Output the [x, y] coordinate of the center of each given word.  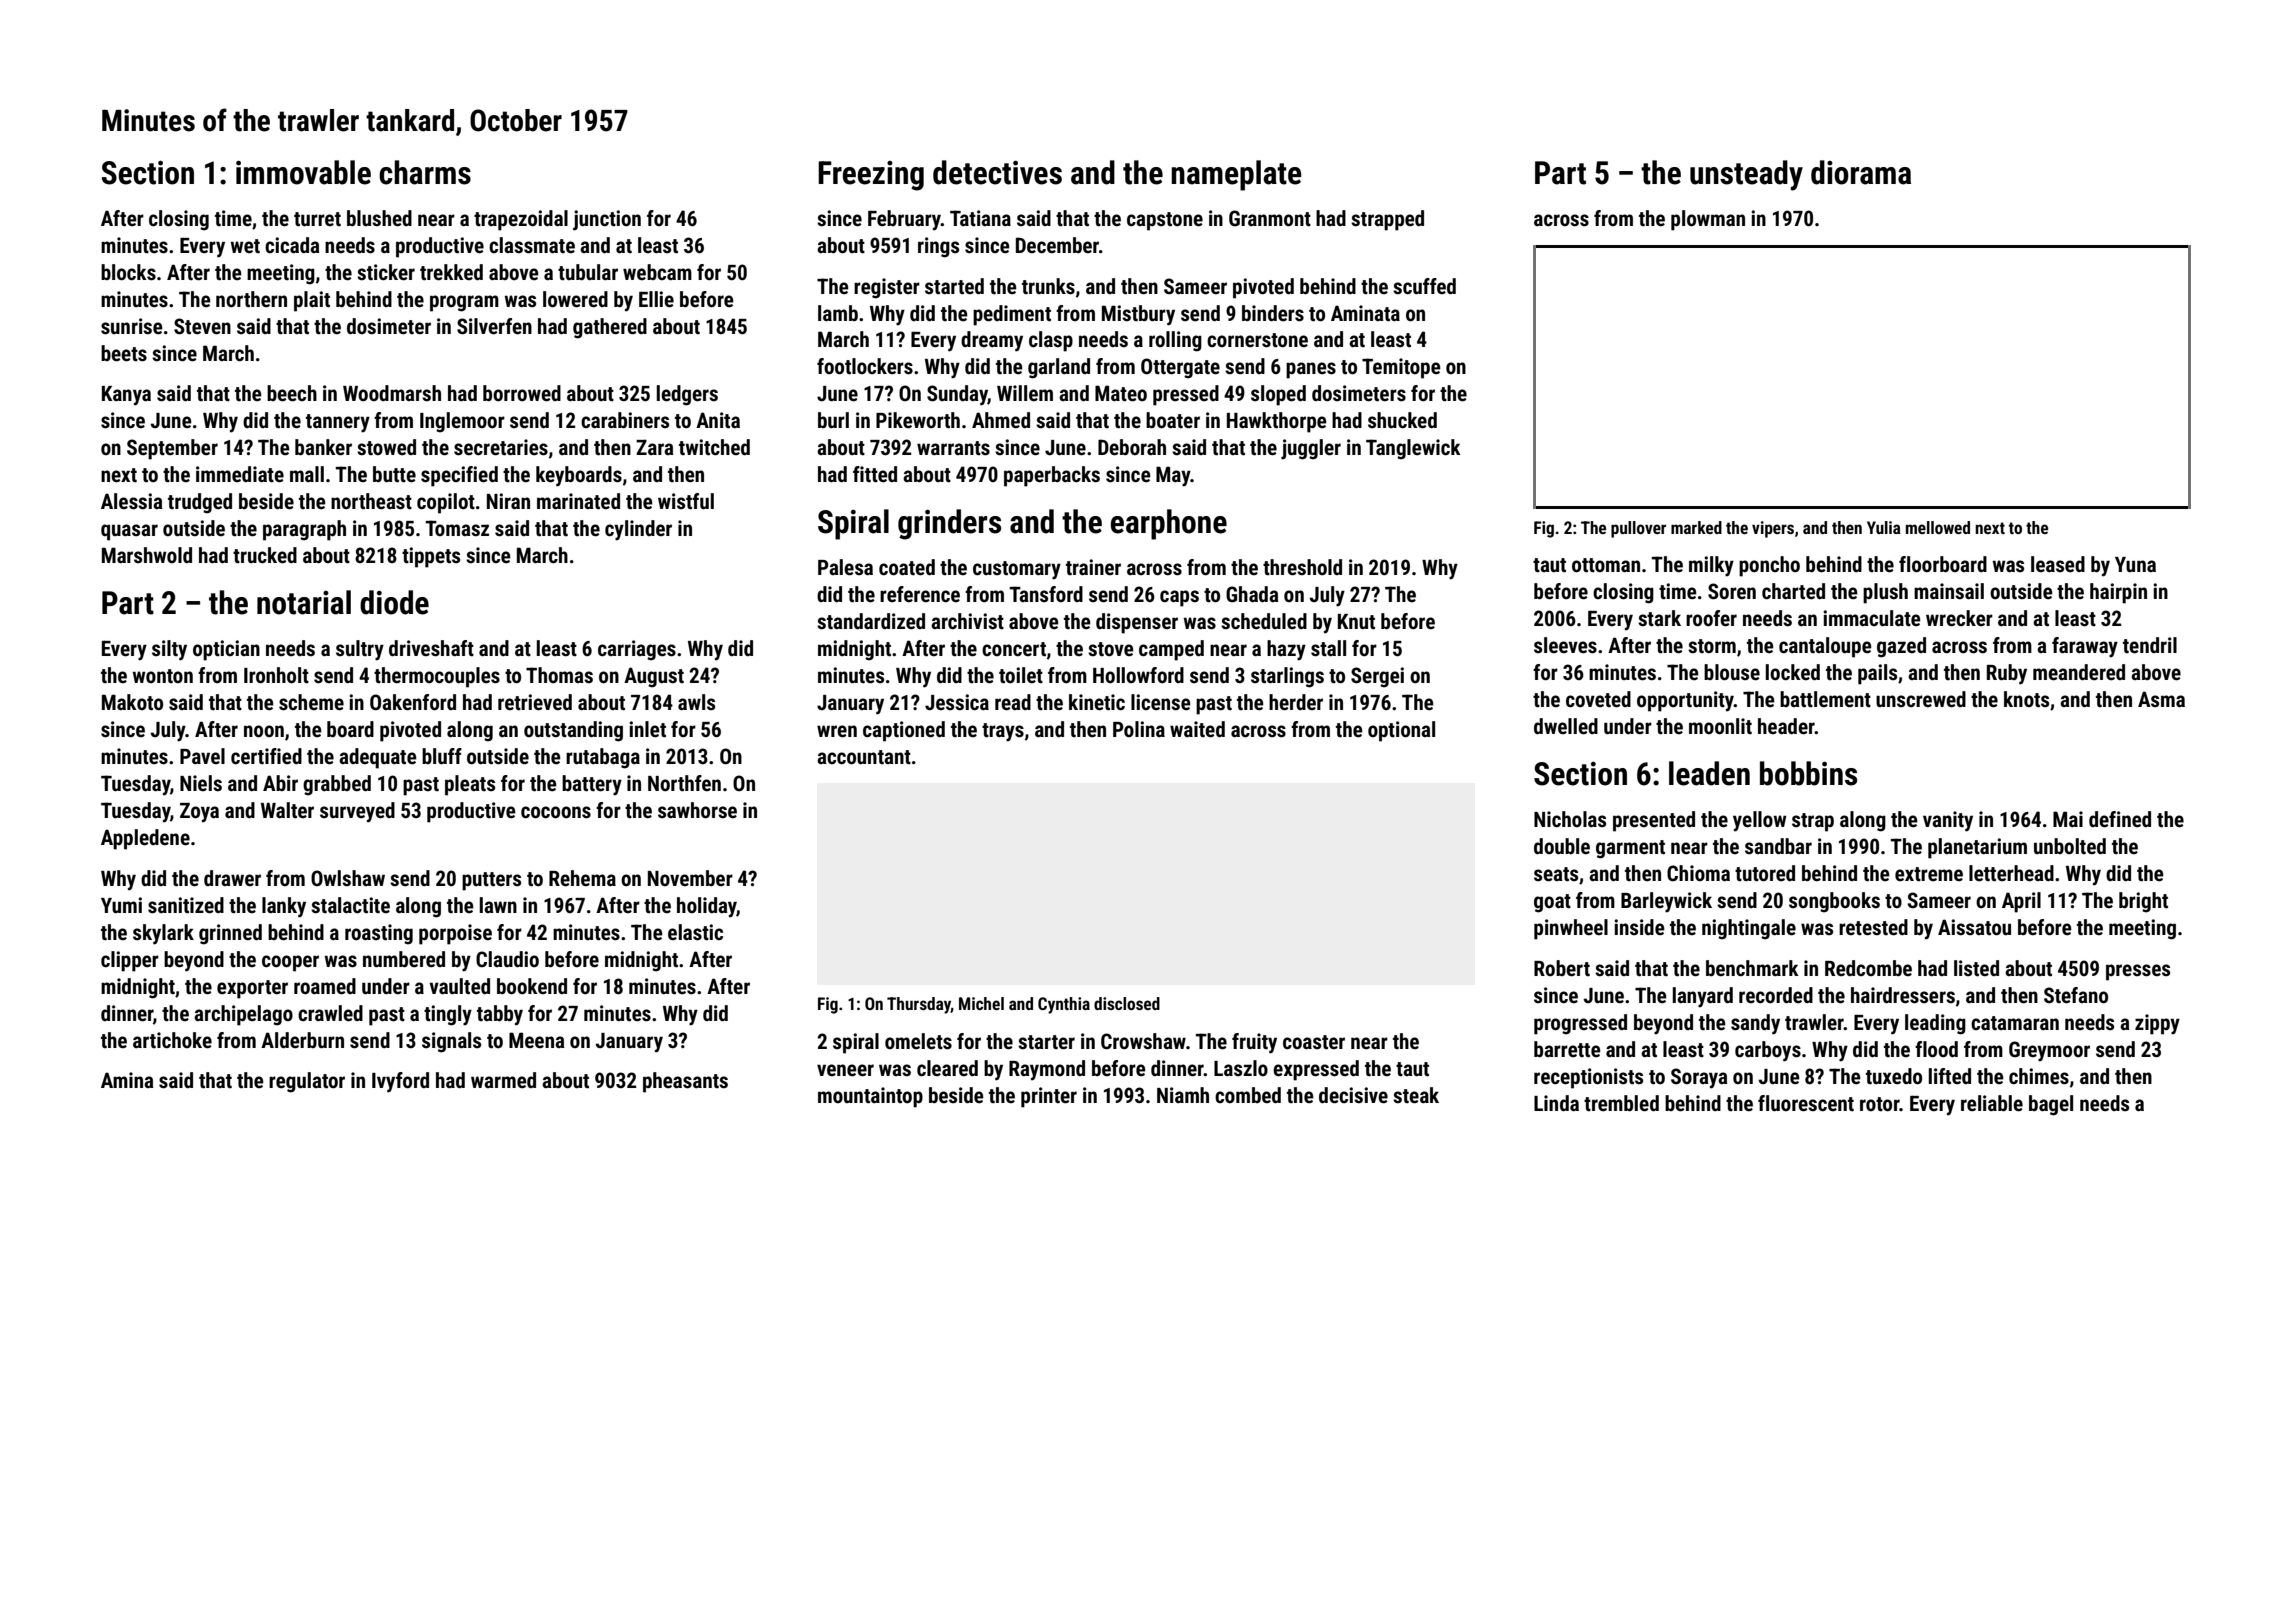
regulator [307, 1082]
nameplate [1236, 175]
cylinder [638, 530]
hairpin [2118, 593]
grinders [949, 524]
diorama [1861, 172]
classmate [532, 245]
